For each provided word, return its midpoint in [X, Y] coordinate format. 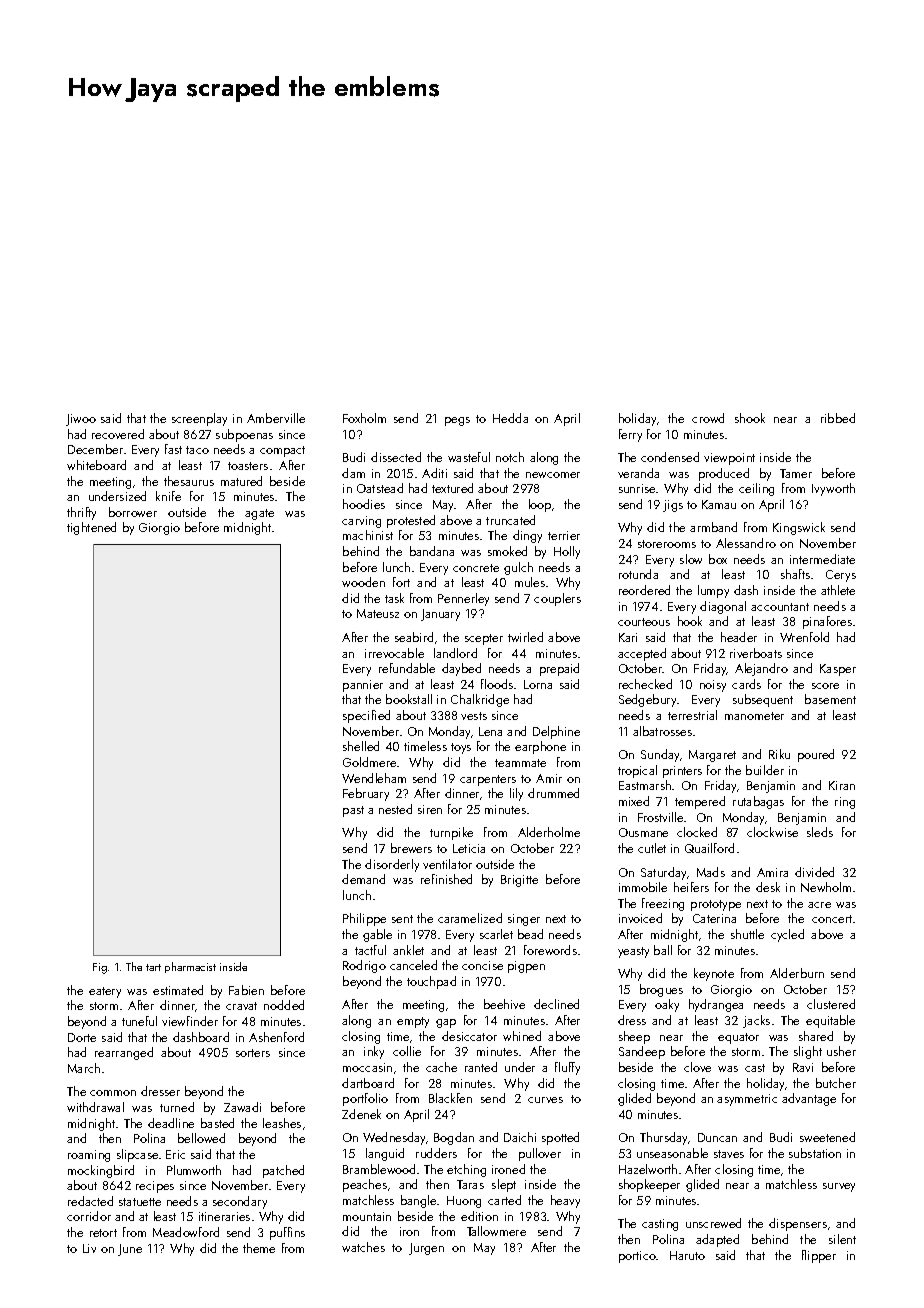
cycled [787, 935]
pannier [363, 686]
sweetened [827, 1137]
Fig [100, 968]
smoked [507, 551]
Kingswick [799, 528]
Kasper [838, 670]
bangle [418, 1201]
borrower [133, 512]
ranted [481, 1067]
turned [177, 1107]
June [130, 1250]
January [440, 615]
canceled [413, 965]
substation [815, 1153]
